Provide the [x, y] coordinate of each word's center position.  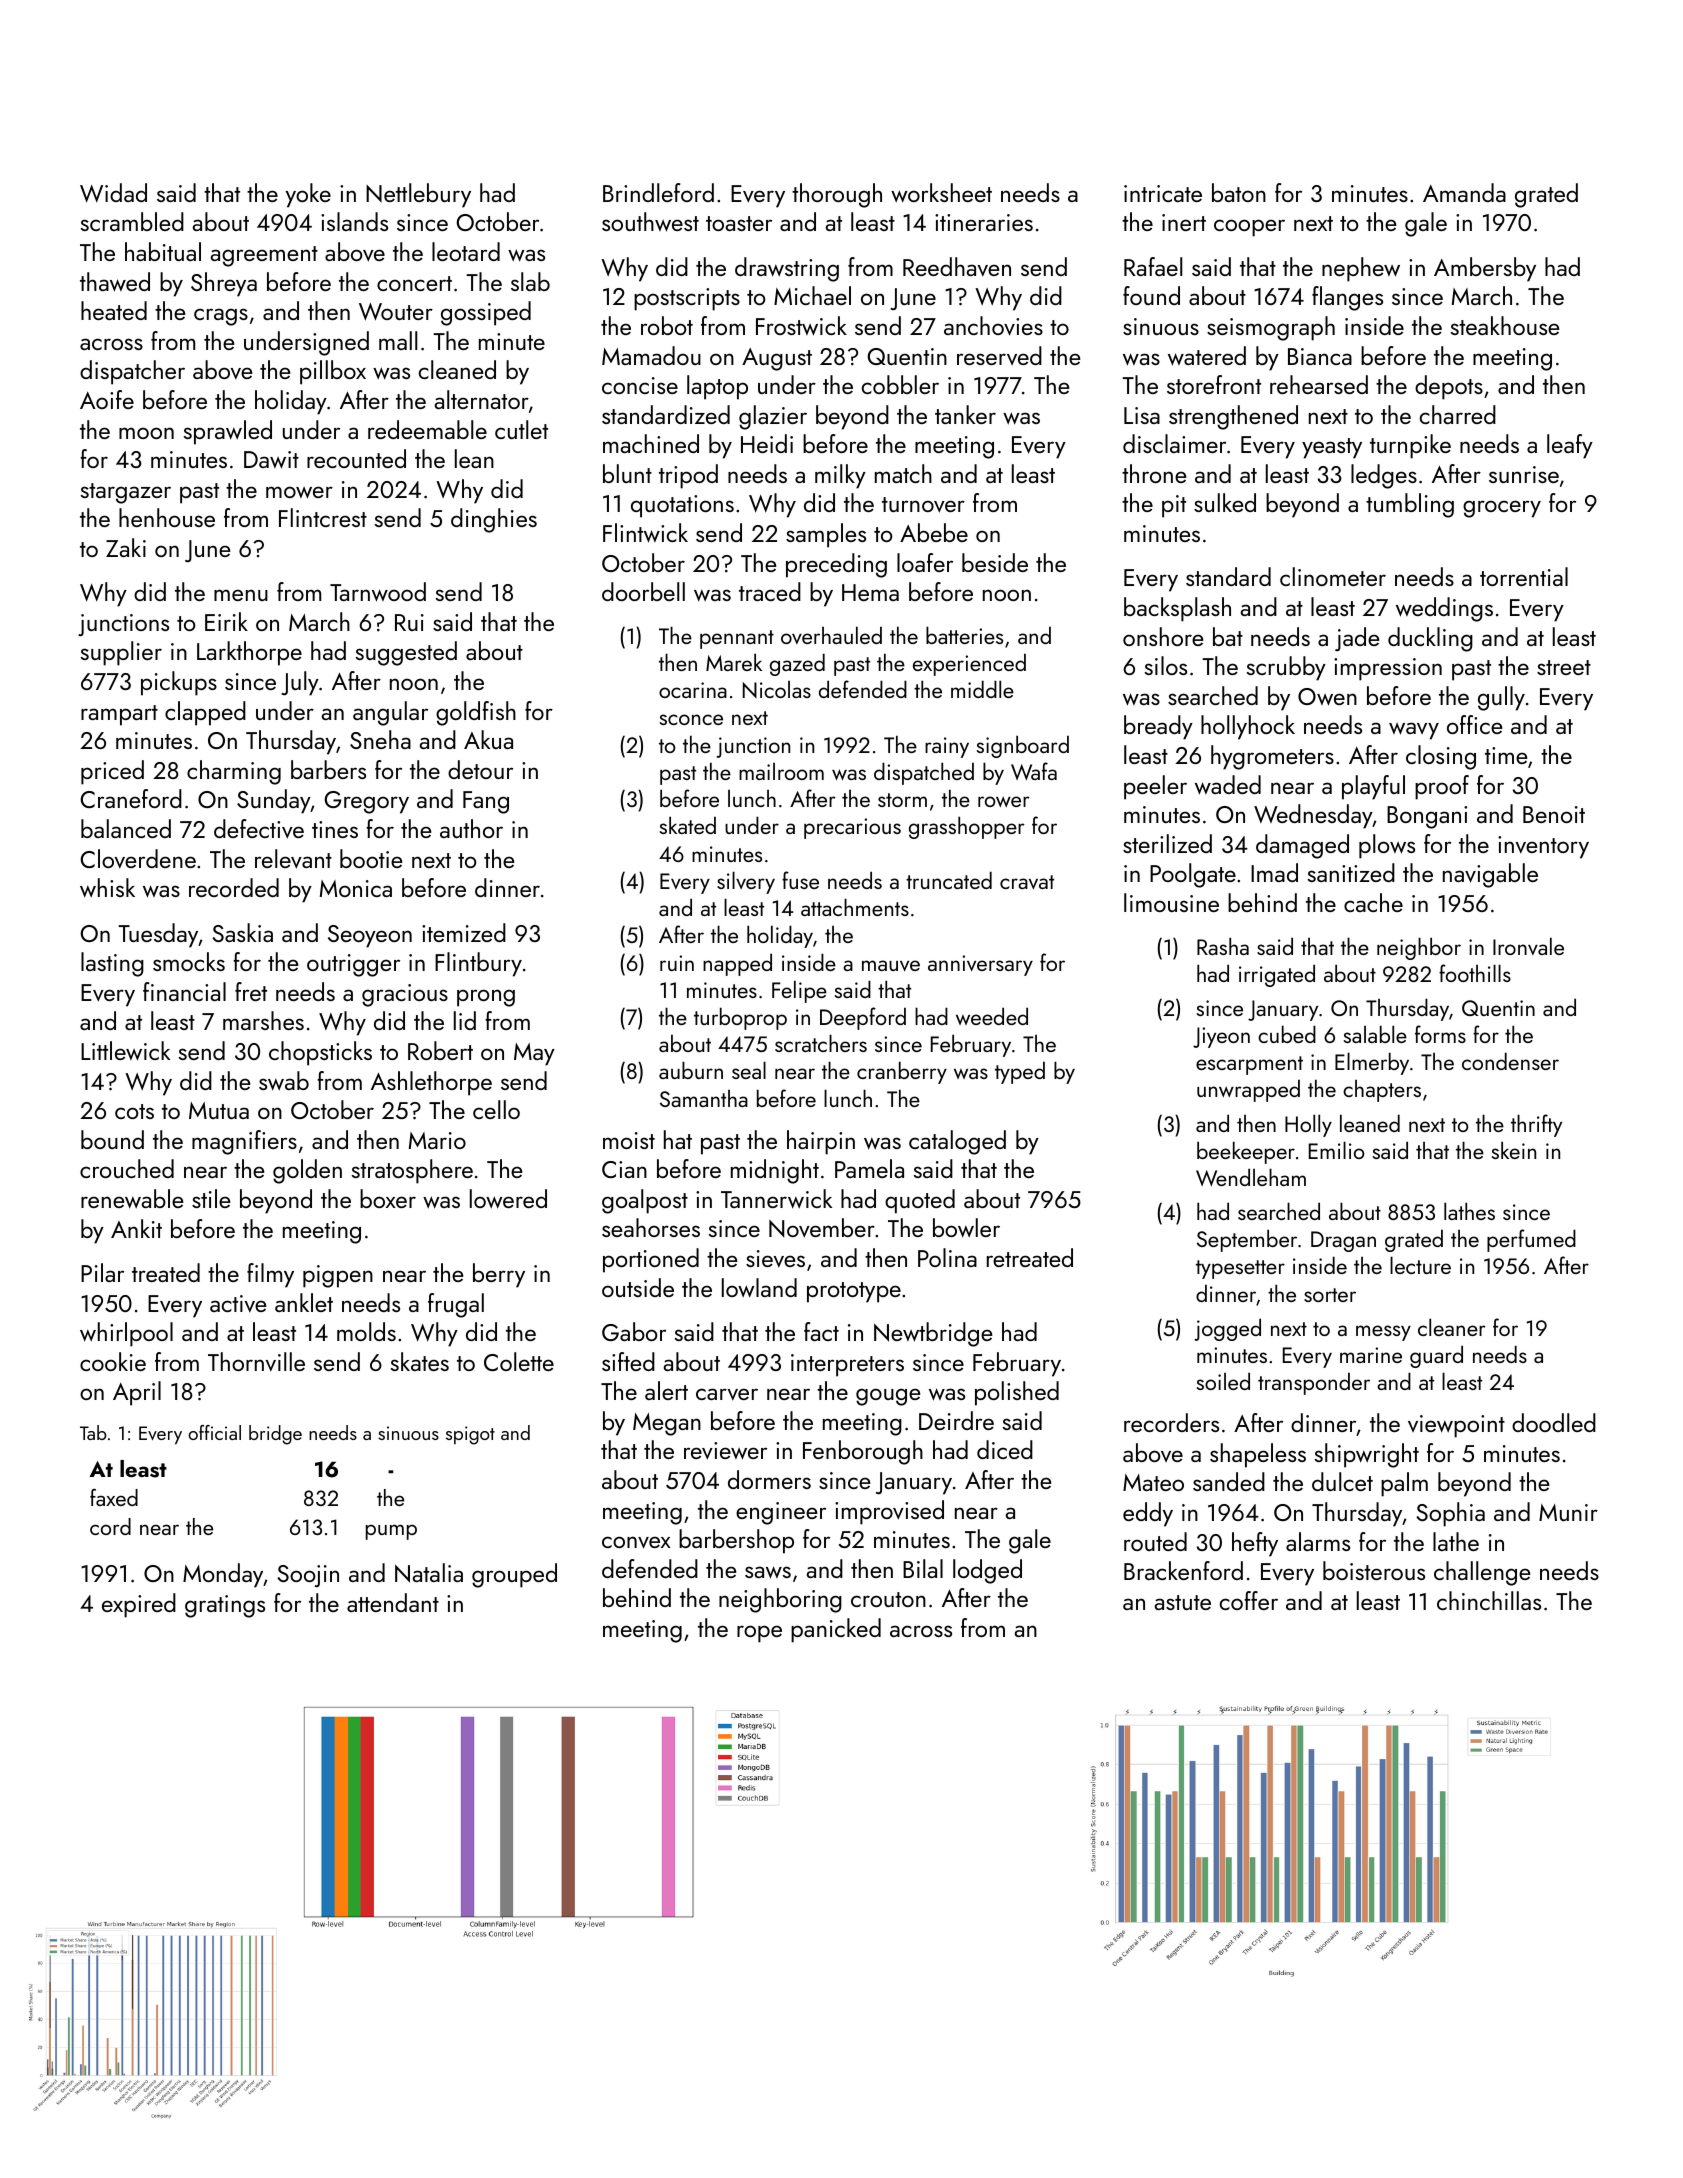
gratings [225, 1606]
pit [1174, 506]
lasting [112, 964]
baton [1239, 192]
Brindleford [658, 192]
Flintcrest [323, 517]
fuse [800, 880]
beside [995, 562]
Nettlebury [418, 195]
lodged [987, 1571]
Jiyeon [1221, 1037]
